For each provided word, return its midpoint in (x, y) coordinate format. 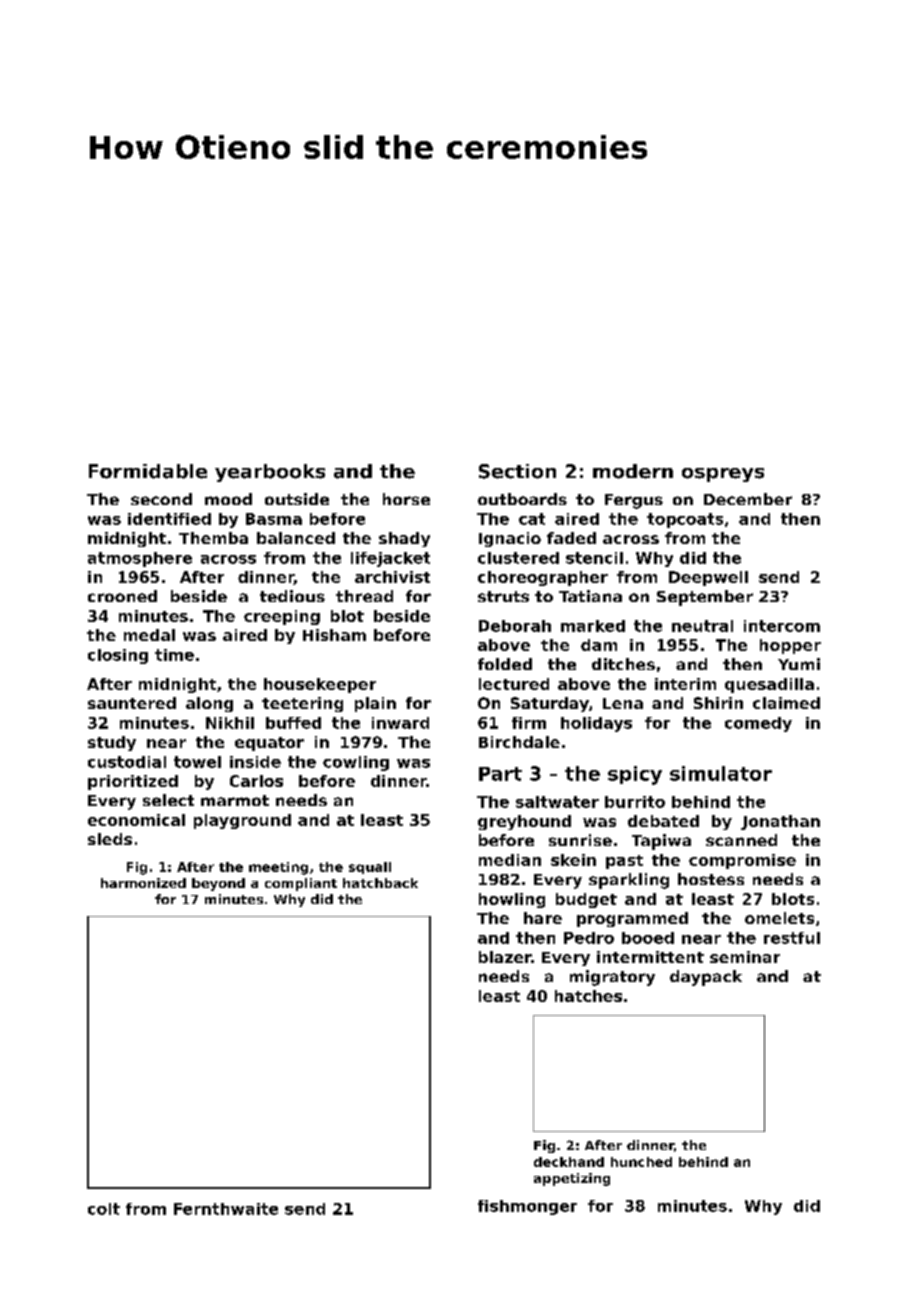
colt (104, 1209)
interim (685, 684)
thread (364, 596)
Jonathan (780, 822)
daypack (706, 978)
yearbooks (270, 473)
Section (517, 471)
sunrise (580, 840)
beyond (218, 884)
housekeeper (320, 685)
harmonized (143, 883)
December (748, 499)
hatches (588, 996)
